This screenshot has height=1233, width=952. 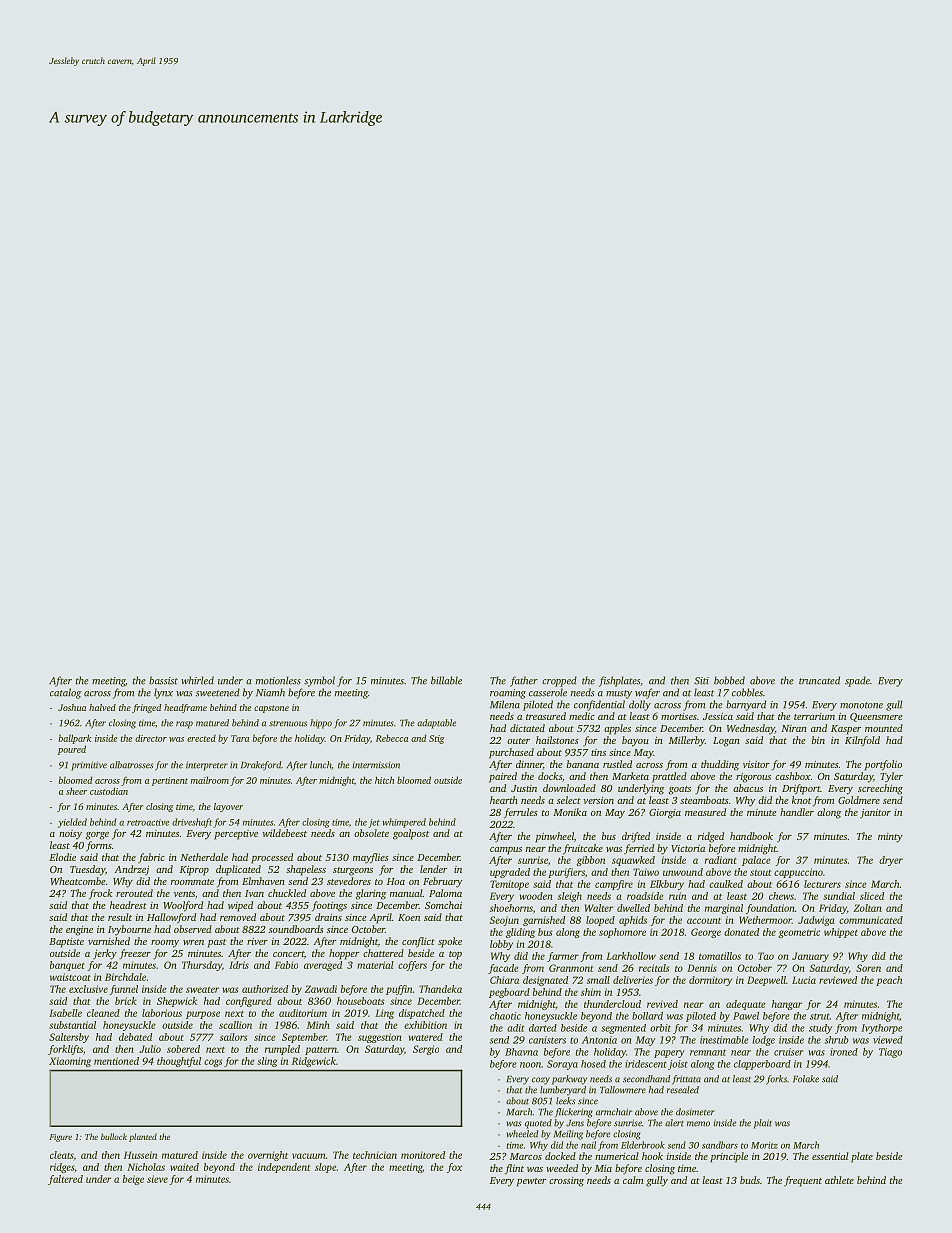 I want to click on communicated, so click(x=871, y=920).
